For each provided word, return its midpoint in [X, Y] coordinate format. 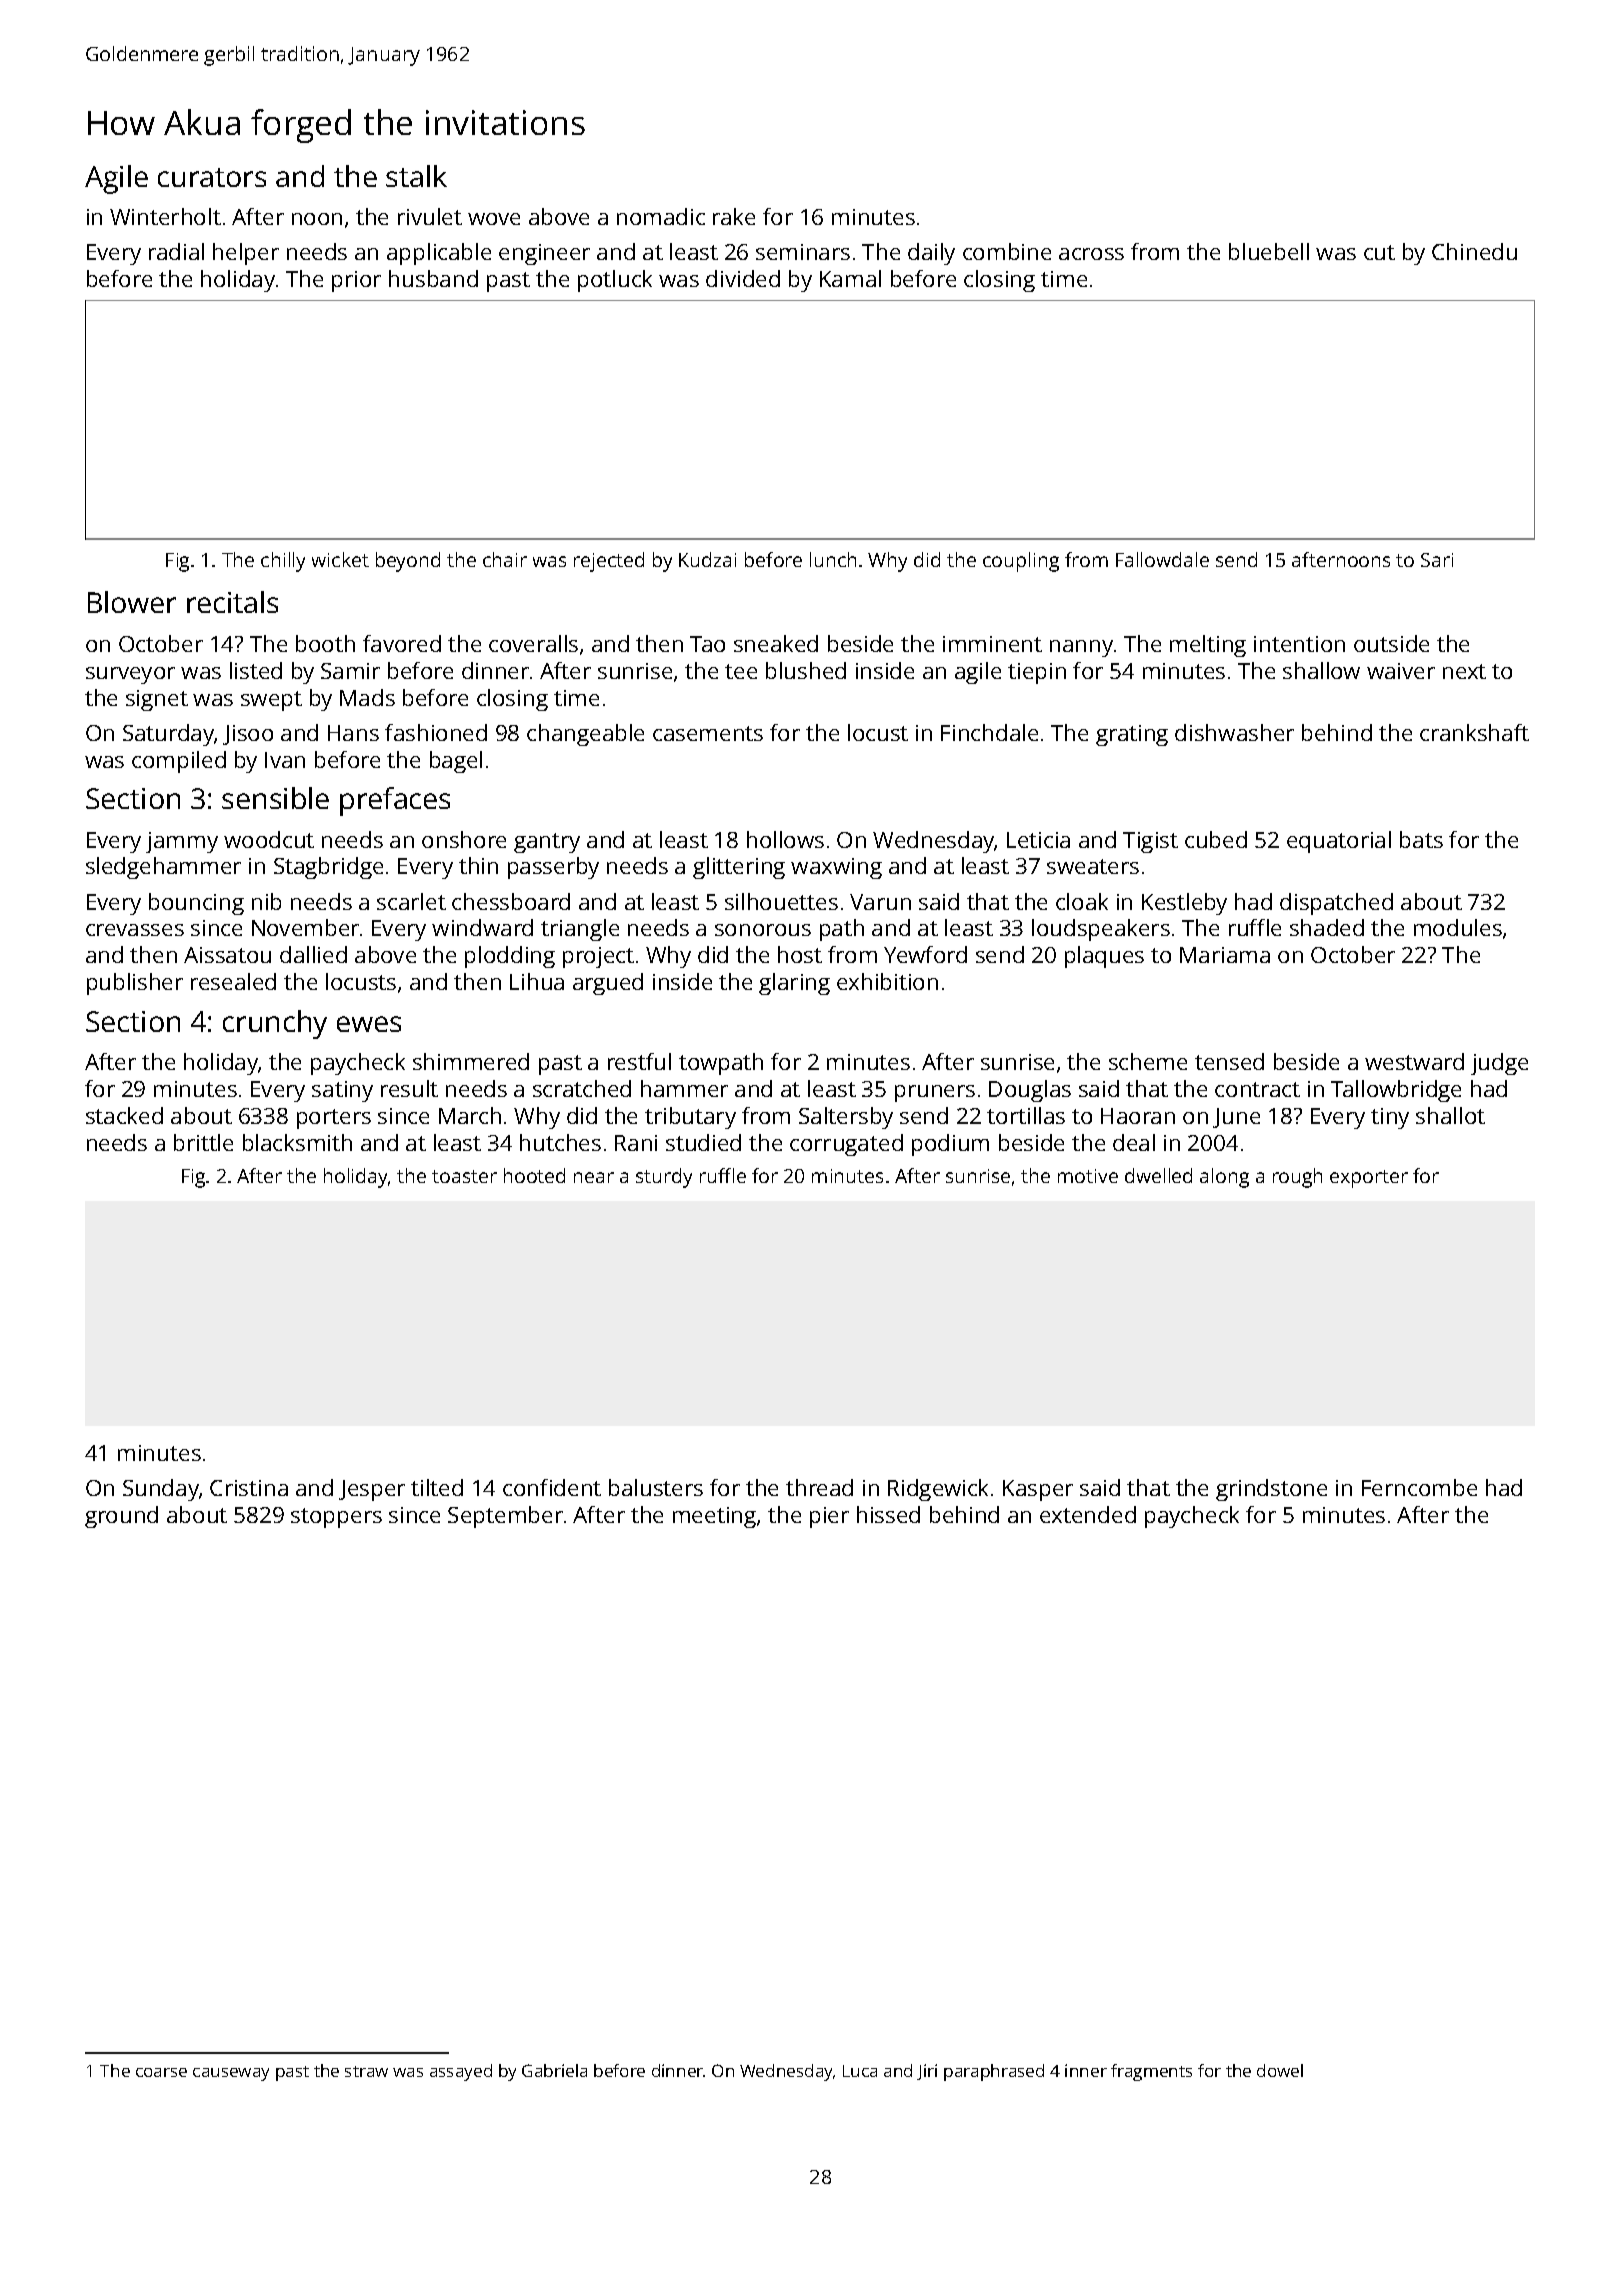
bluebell [1269, 251]
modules [1458, 927]
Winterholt [165, 216]
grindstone [1271, 1490]
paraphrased [994, 2072]
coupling [1021, 562]
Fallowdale [1162, 559]
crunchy [275, 1024]
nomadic [661, 216]
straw [366, 2071]
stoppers [336, 1518]
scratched [582, 1088]
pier [829, 1517]
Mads [367, 697]
